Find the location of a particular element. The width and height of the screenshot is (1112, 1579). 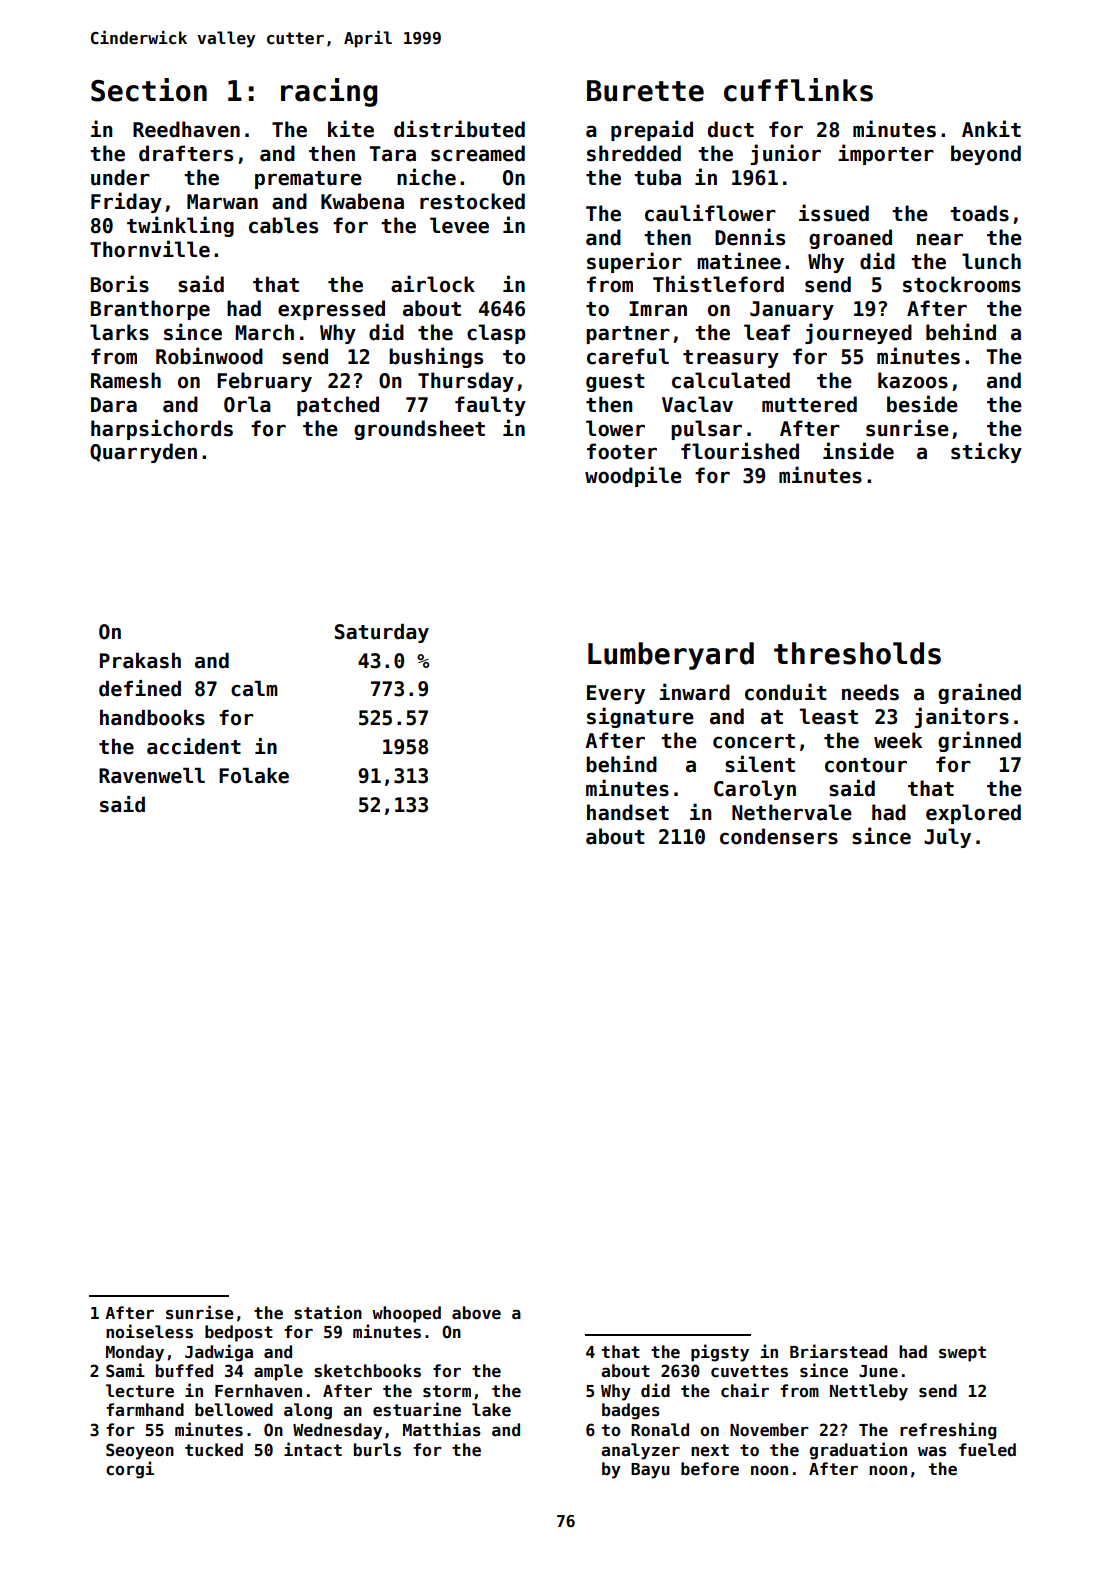

swept is located at coordinates (962, 1354).
